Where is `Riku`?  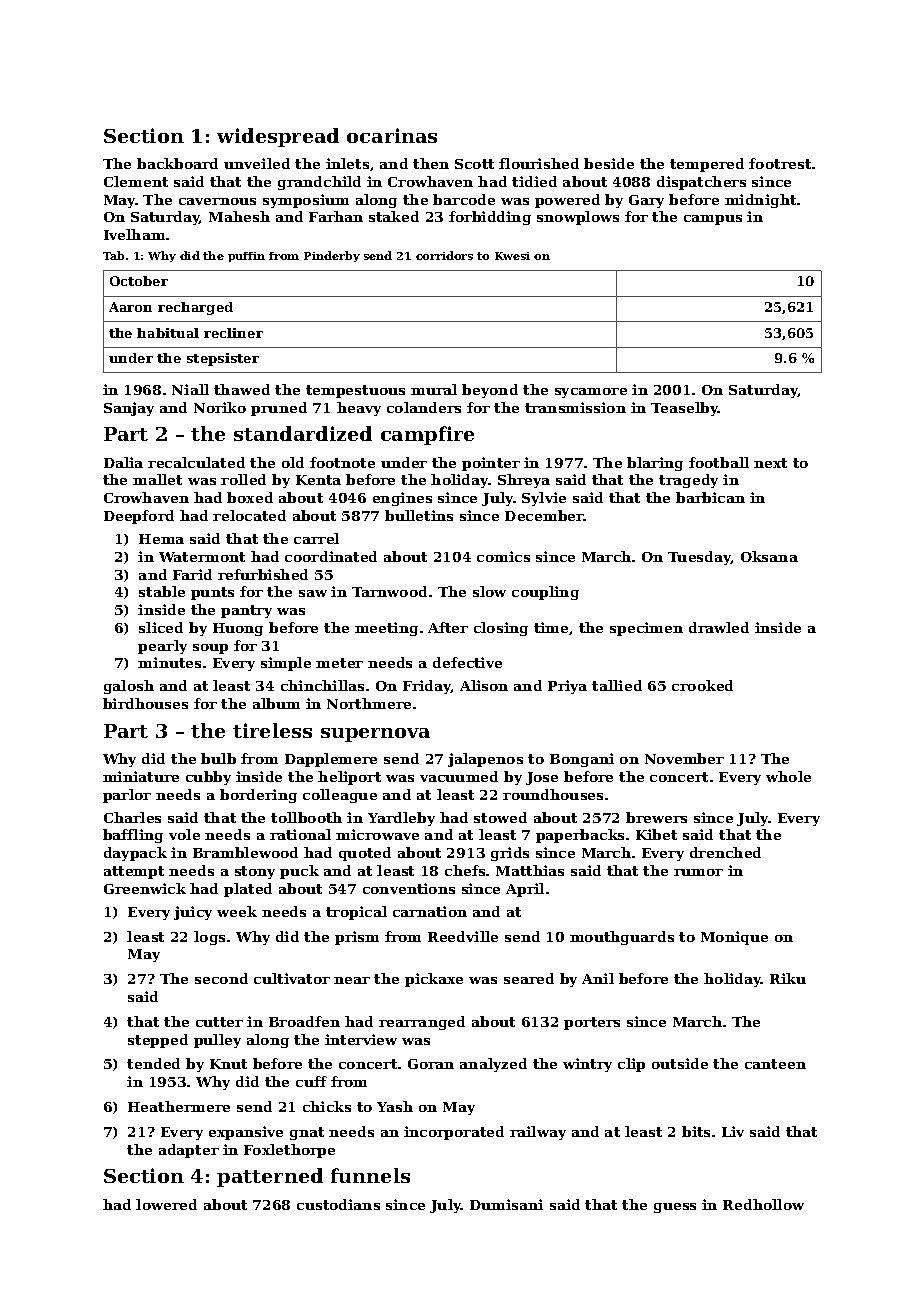
Riku is located at coordinates (788, 978).
